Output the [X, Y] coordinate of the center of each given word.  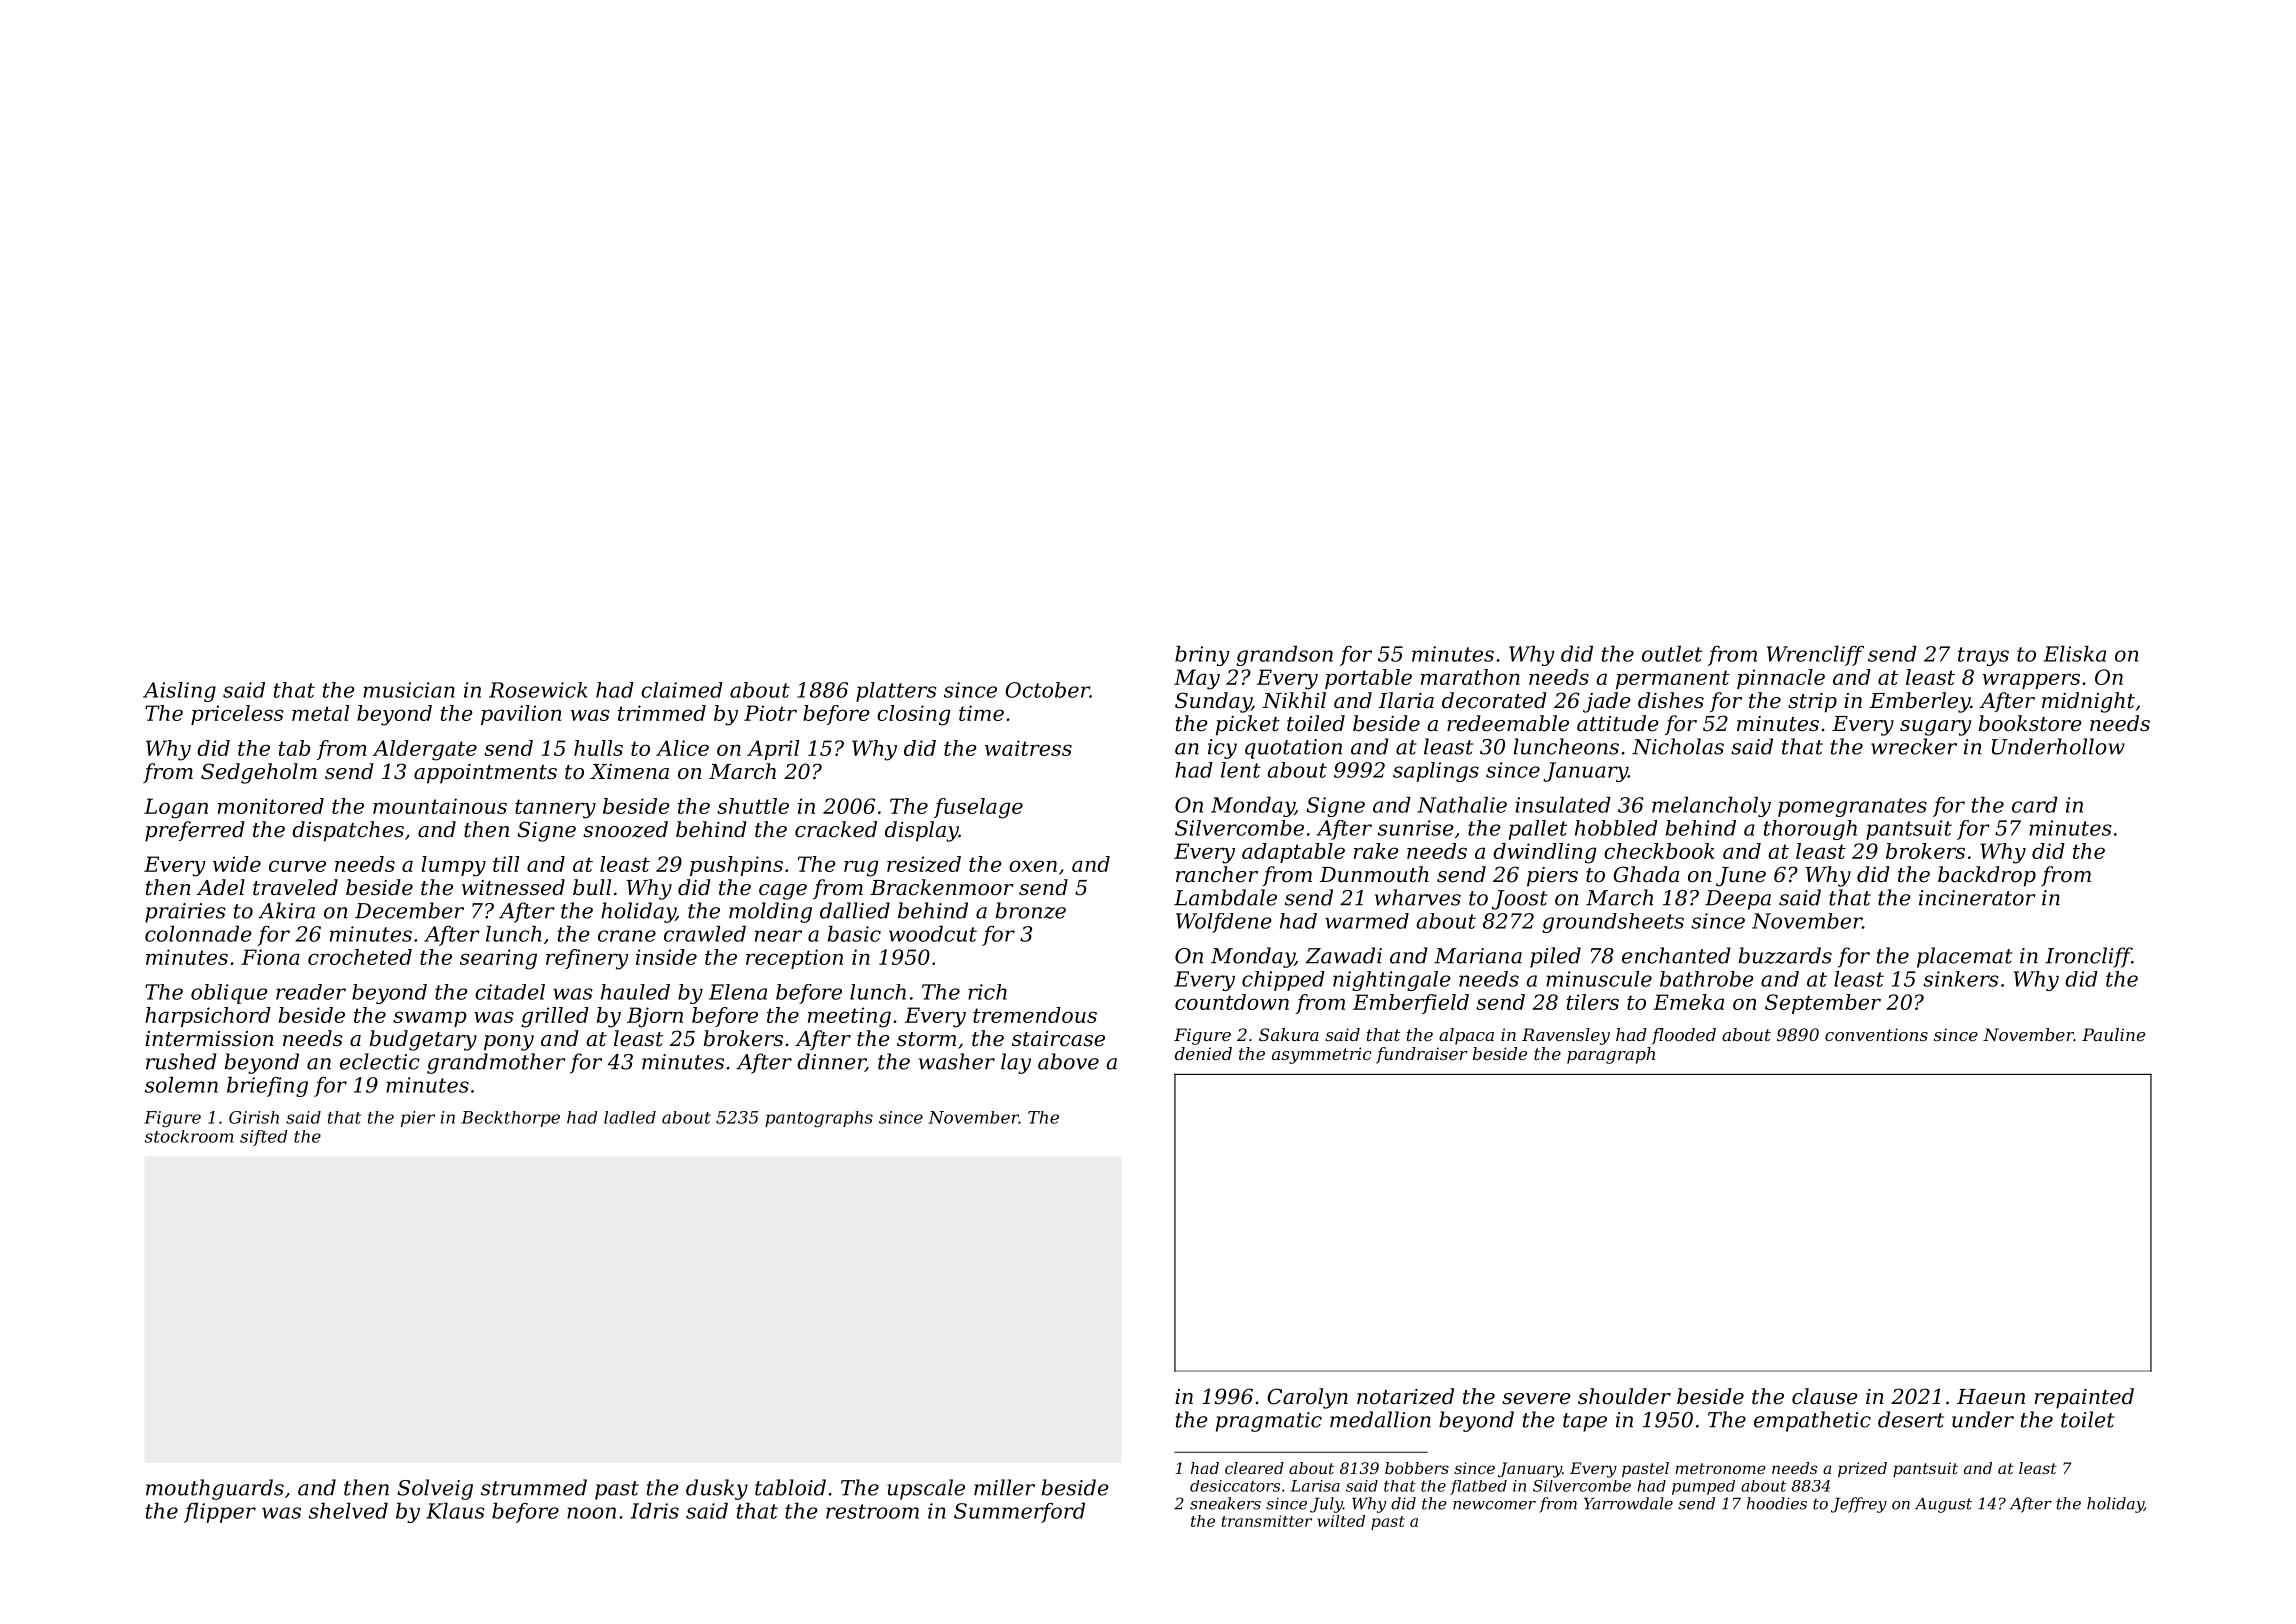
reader [311, 992]
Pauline [2113, 1034]
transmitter [1267, 1521]
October [1047, 690]
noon [591, 1513]
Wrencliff [1815, 655]
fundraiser [1422, 1055]
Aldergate [425, 750]
